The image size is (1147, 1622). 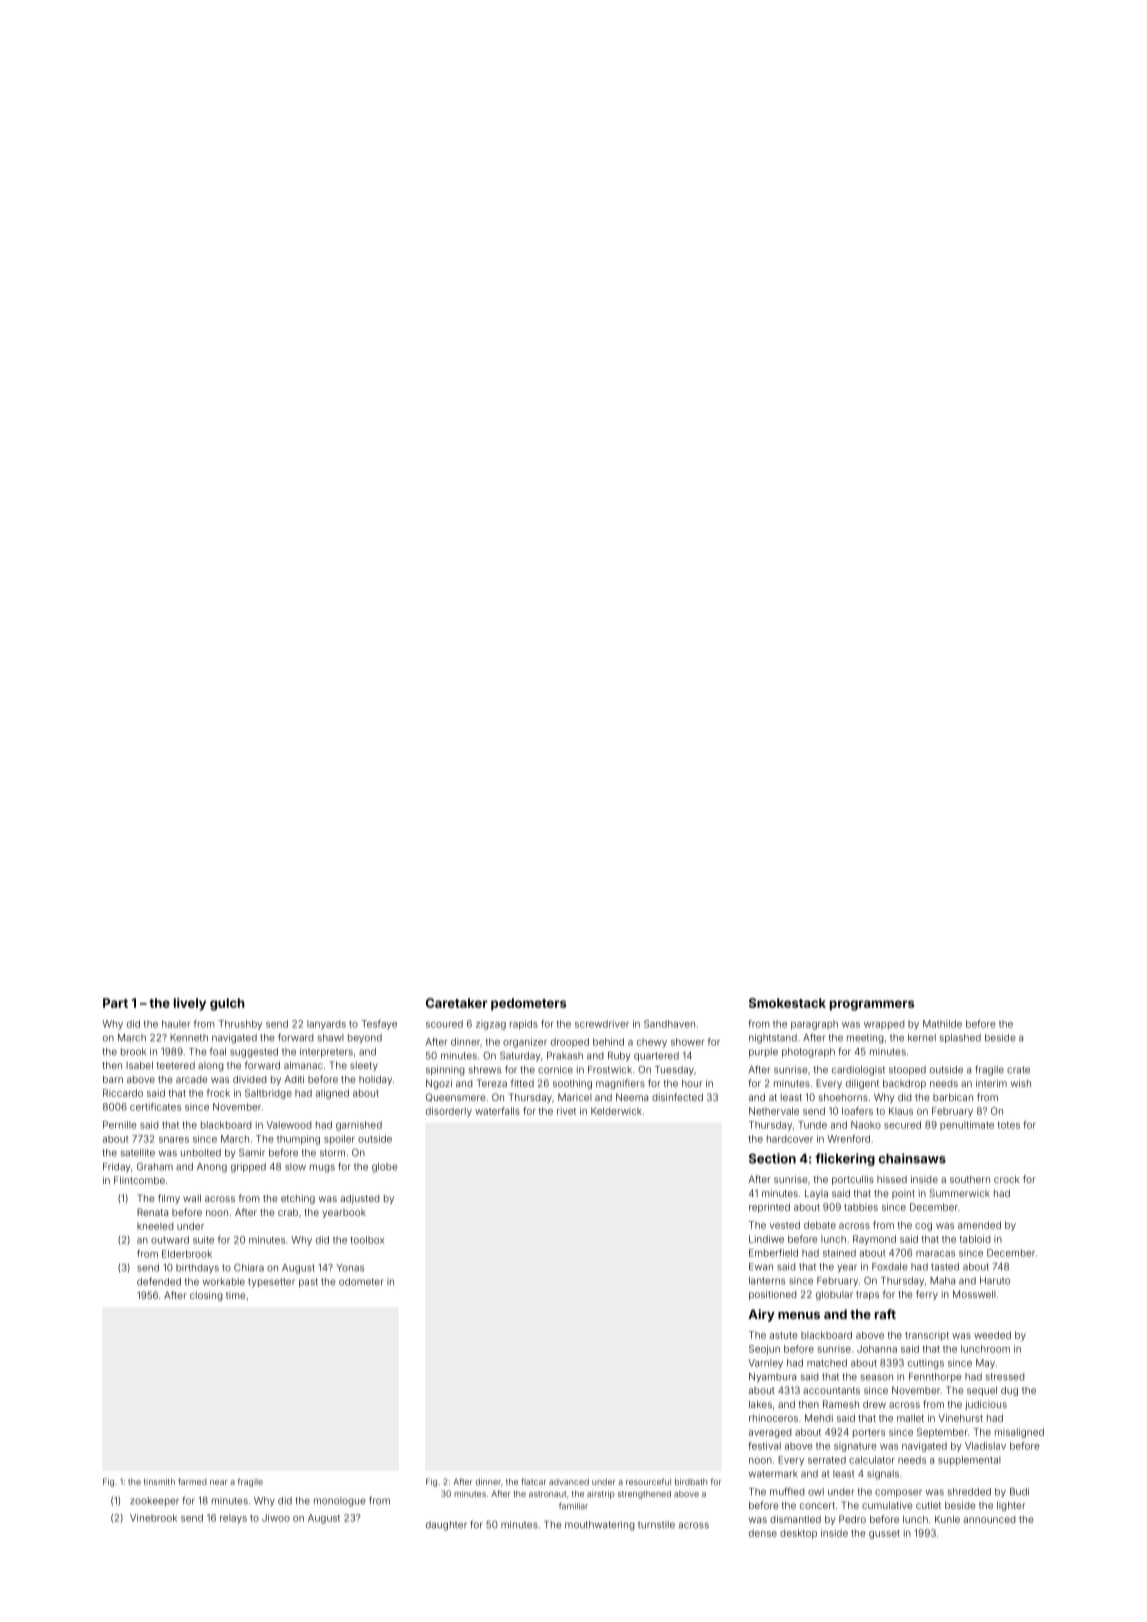 What do you see at coordinates (154, 1501) in the page?
I see `zookeeper` at bounding box center [154, 1501].
